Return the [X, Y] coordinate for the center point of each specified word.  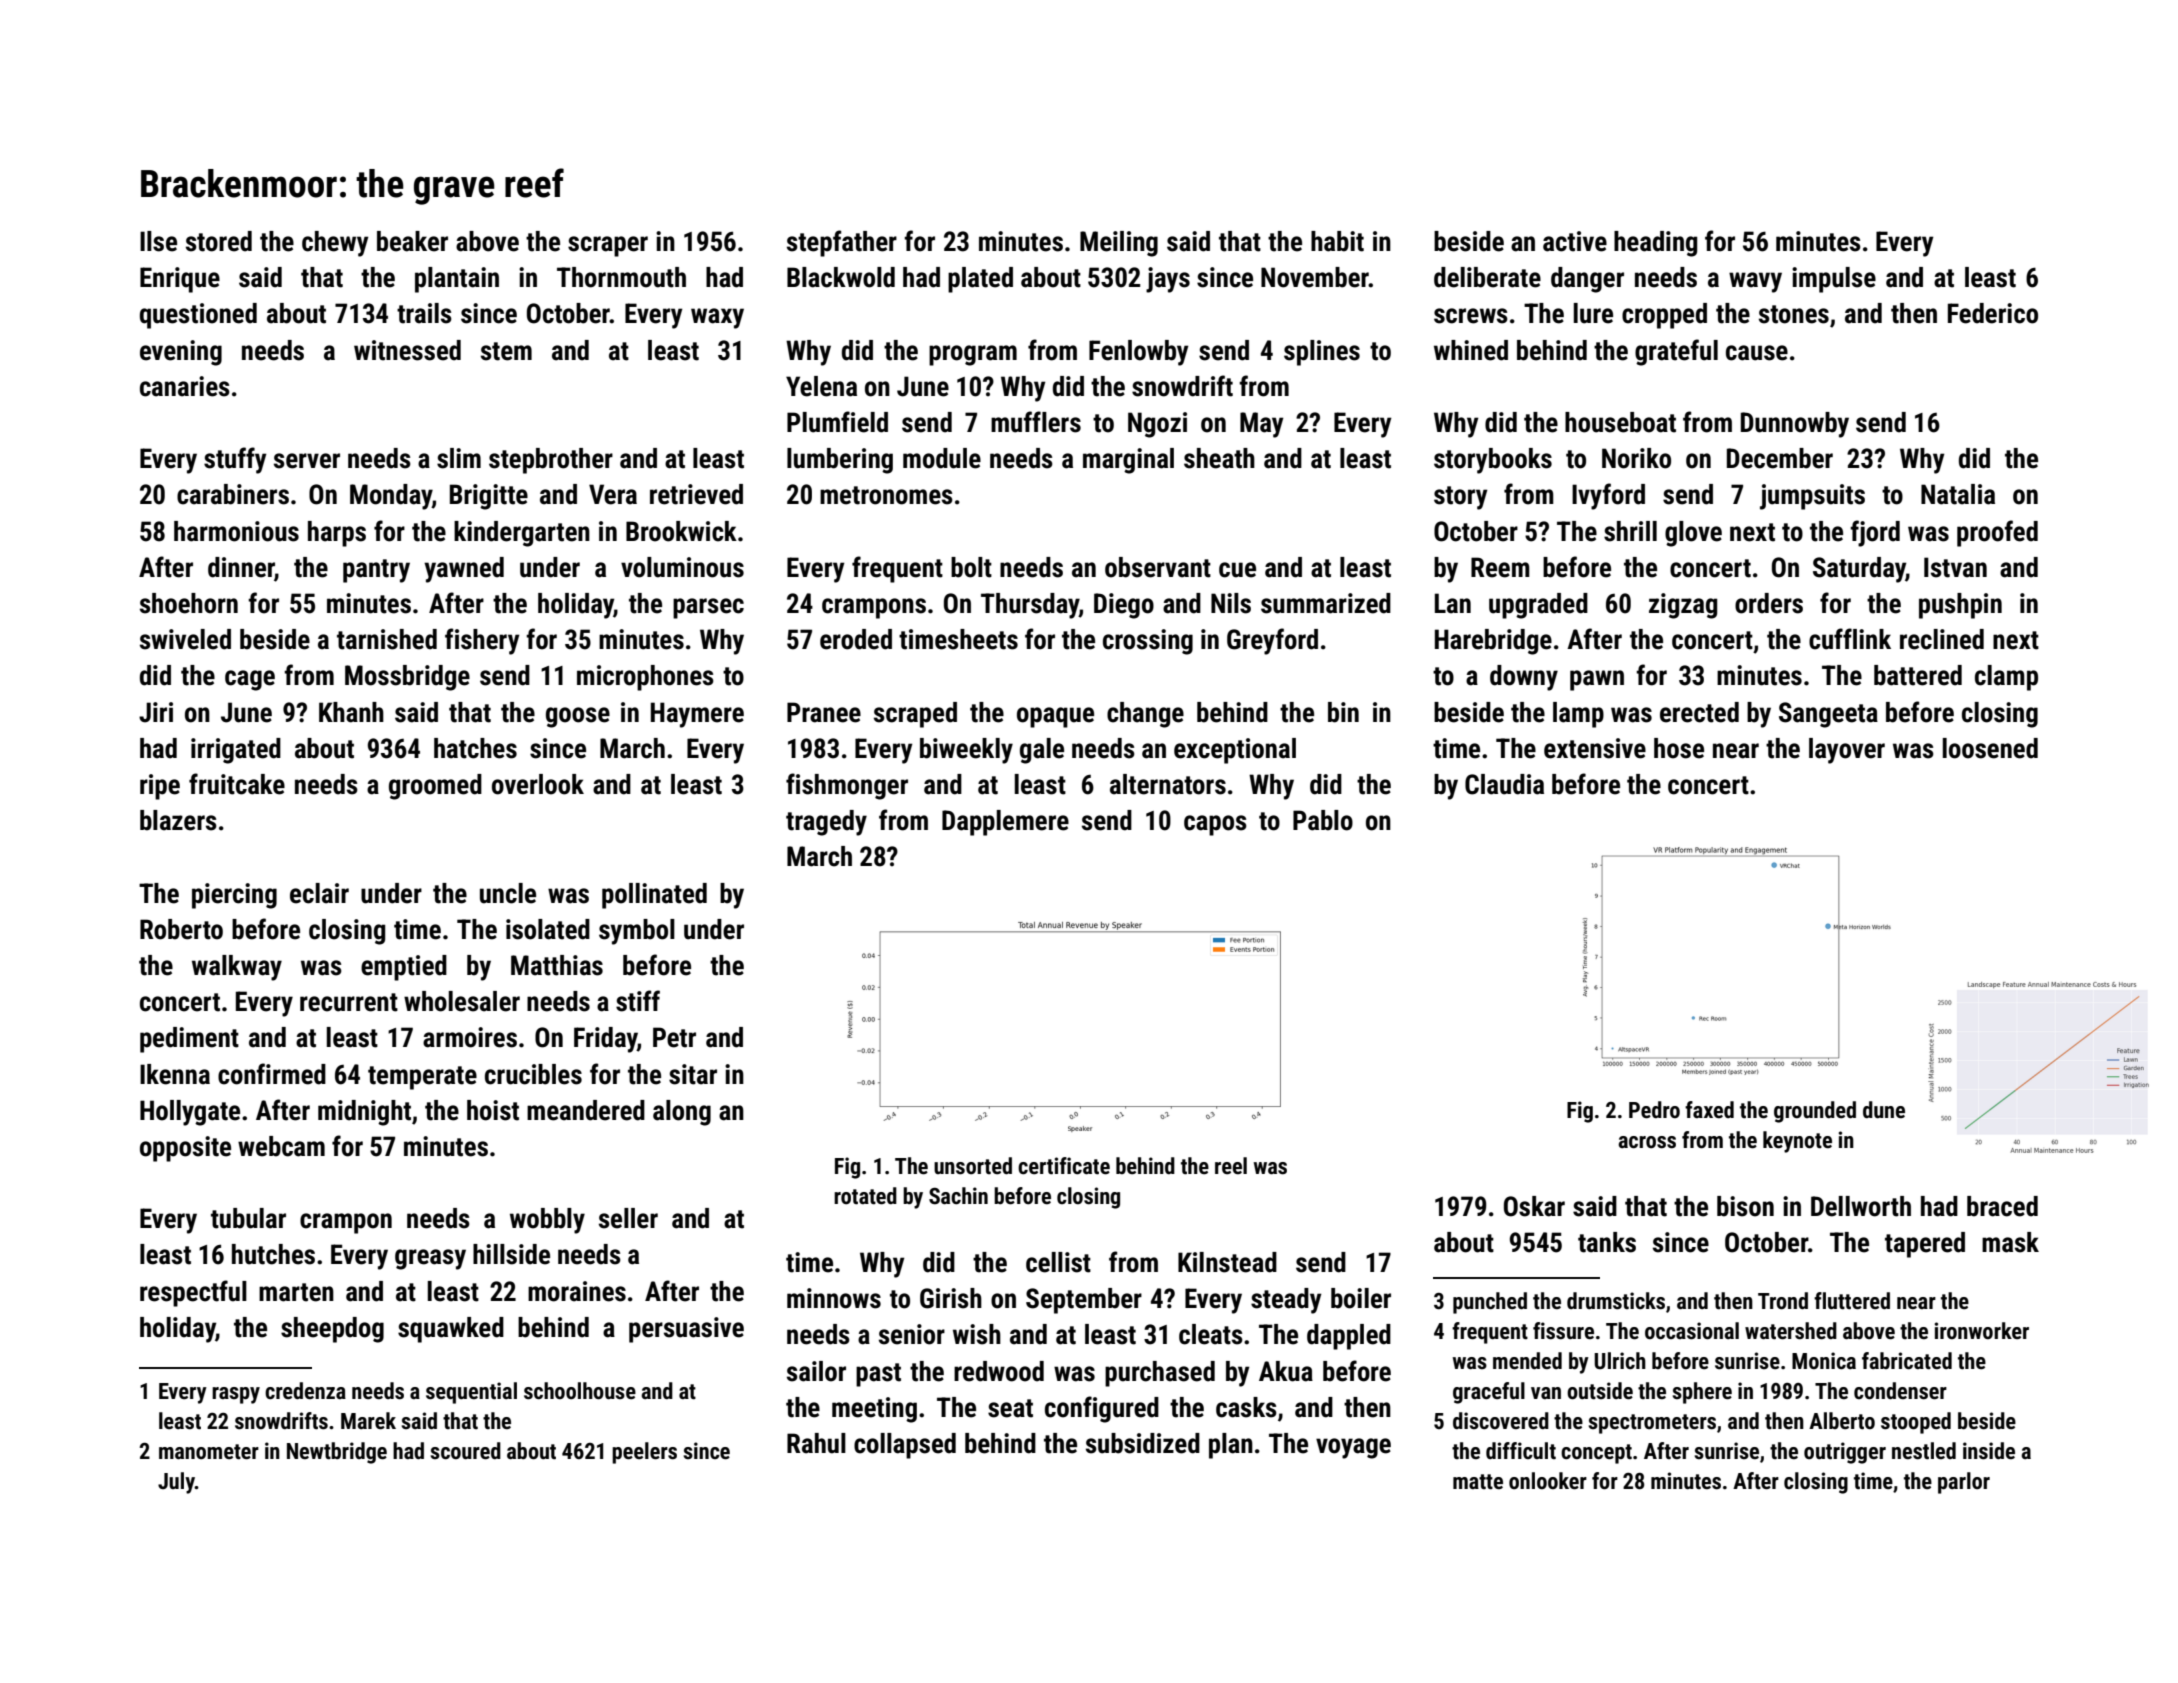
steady [1286, 1301]
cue [1237, 570]
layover [1847, 751]
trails [424, 313]
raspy [236, 1395]
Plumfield [837, 422]
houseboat [1620, 422]
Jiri [156, 712]
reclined [1942, 639]
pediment [189, 1040]
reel [1231, 1166]
